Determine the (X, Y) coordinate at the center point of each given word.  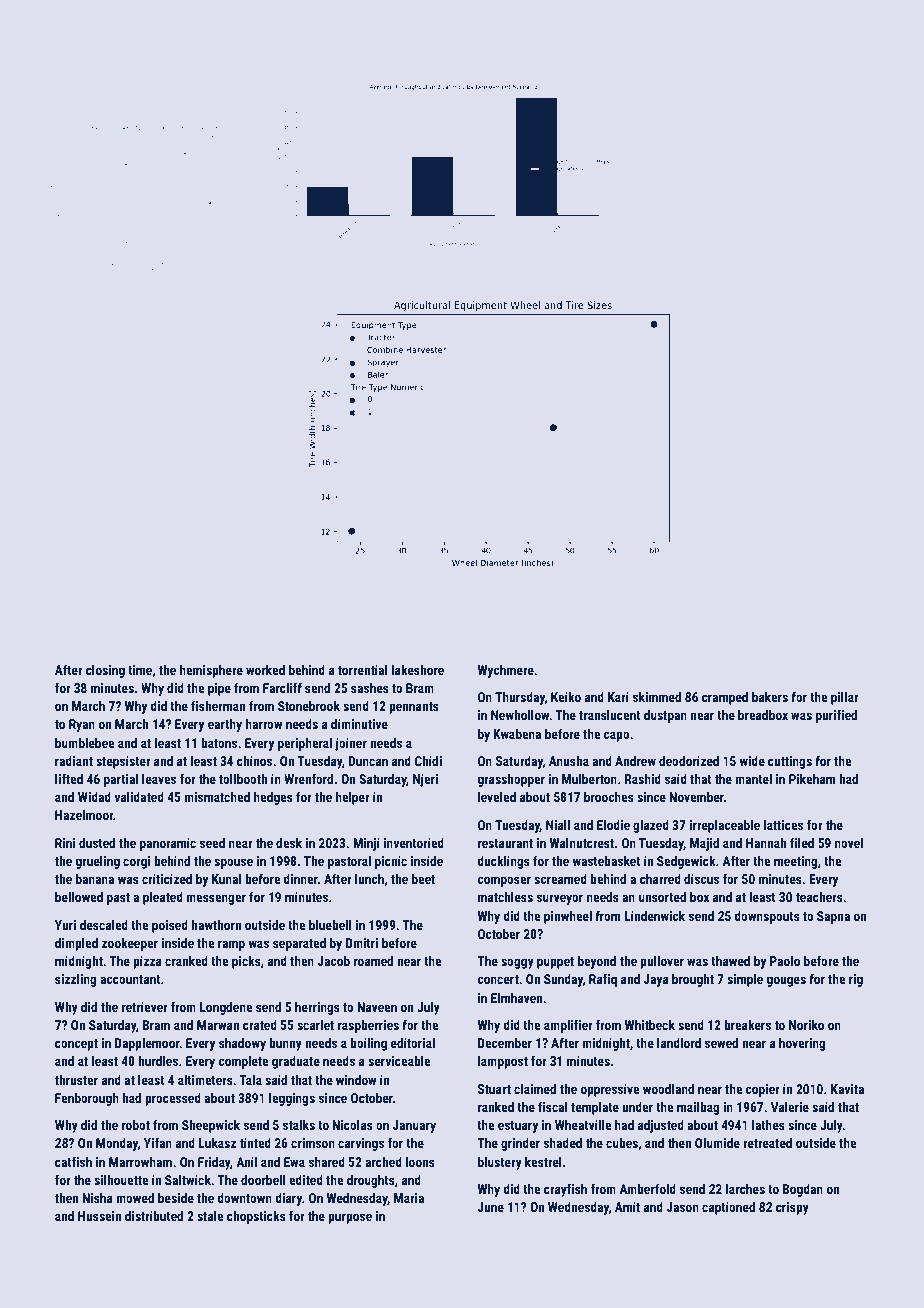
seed (212, 843)
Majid (704, 844)
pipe (219, 689)
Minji (366, 844)
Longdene (226, 1008)
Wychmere (506, 671)
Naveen (377, 1007)
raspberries (368, 1026)
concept (76, 1045)
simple (745, 980)
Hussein (99, 1216)
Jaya (656, 980)
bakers (770, 697)
